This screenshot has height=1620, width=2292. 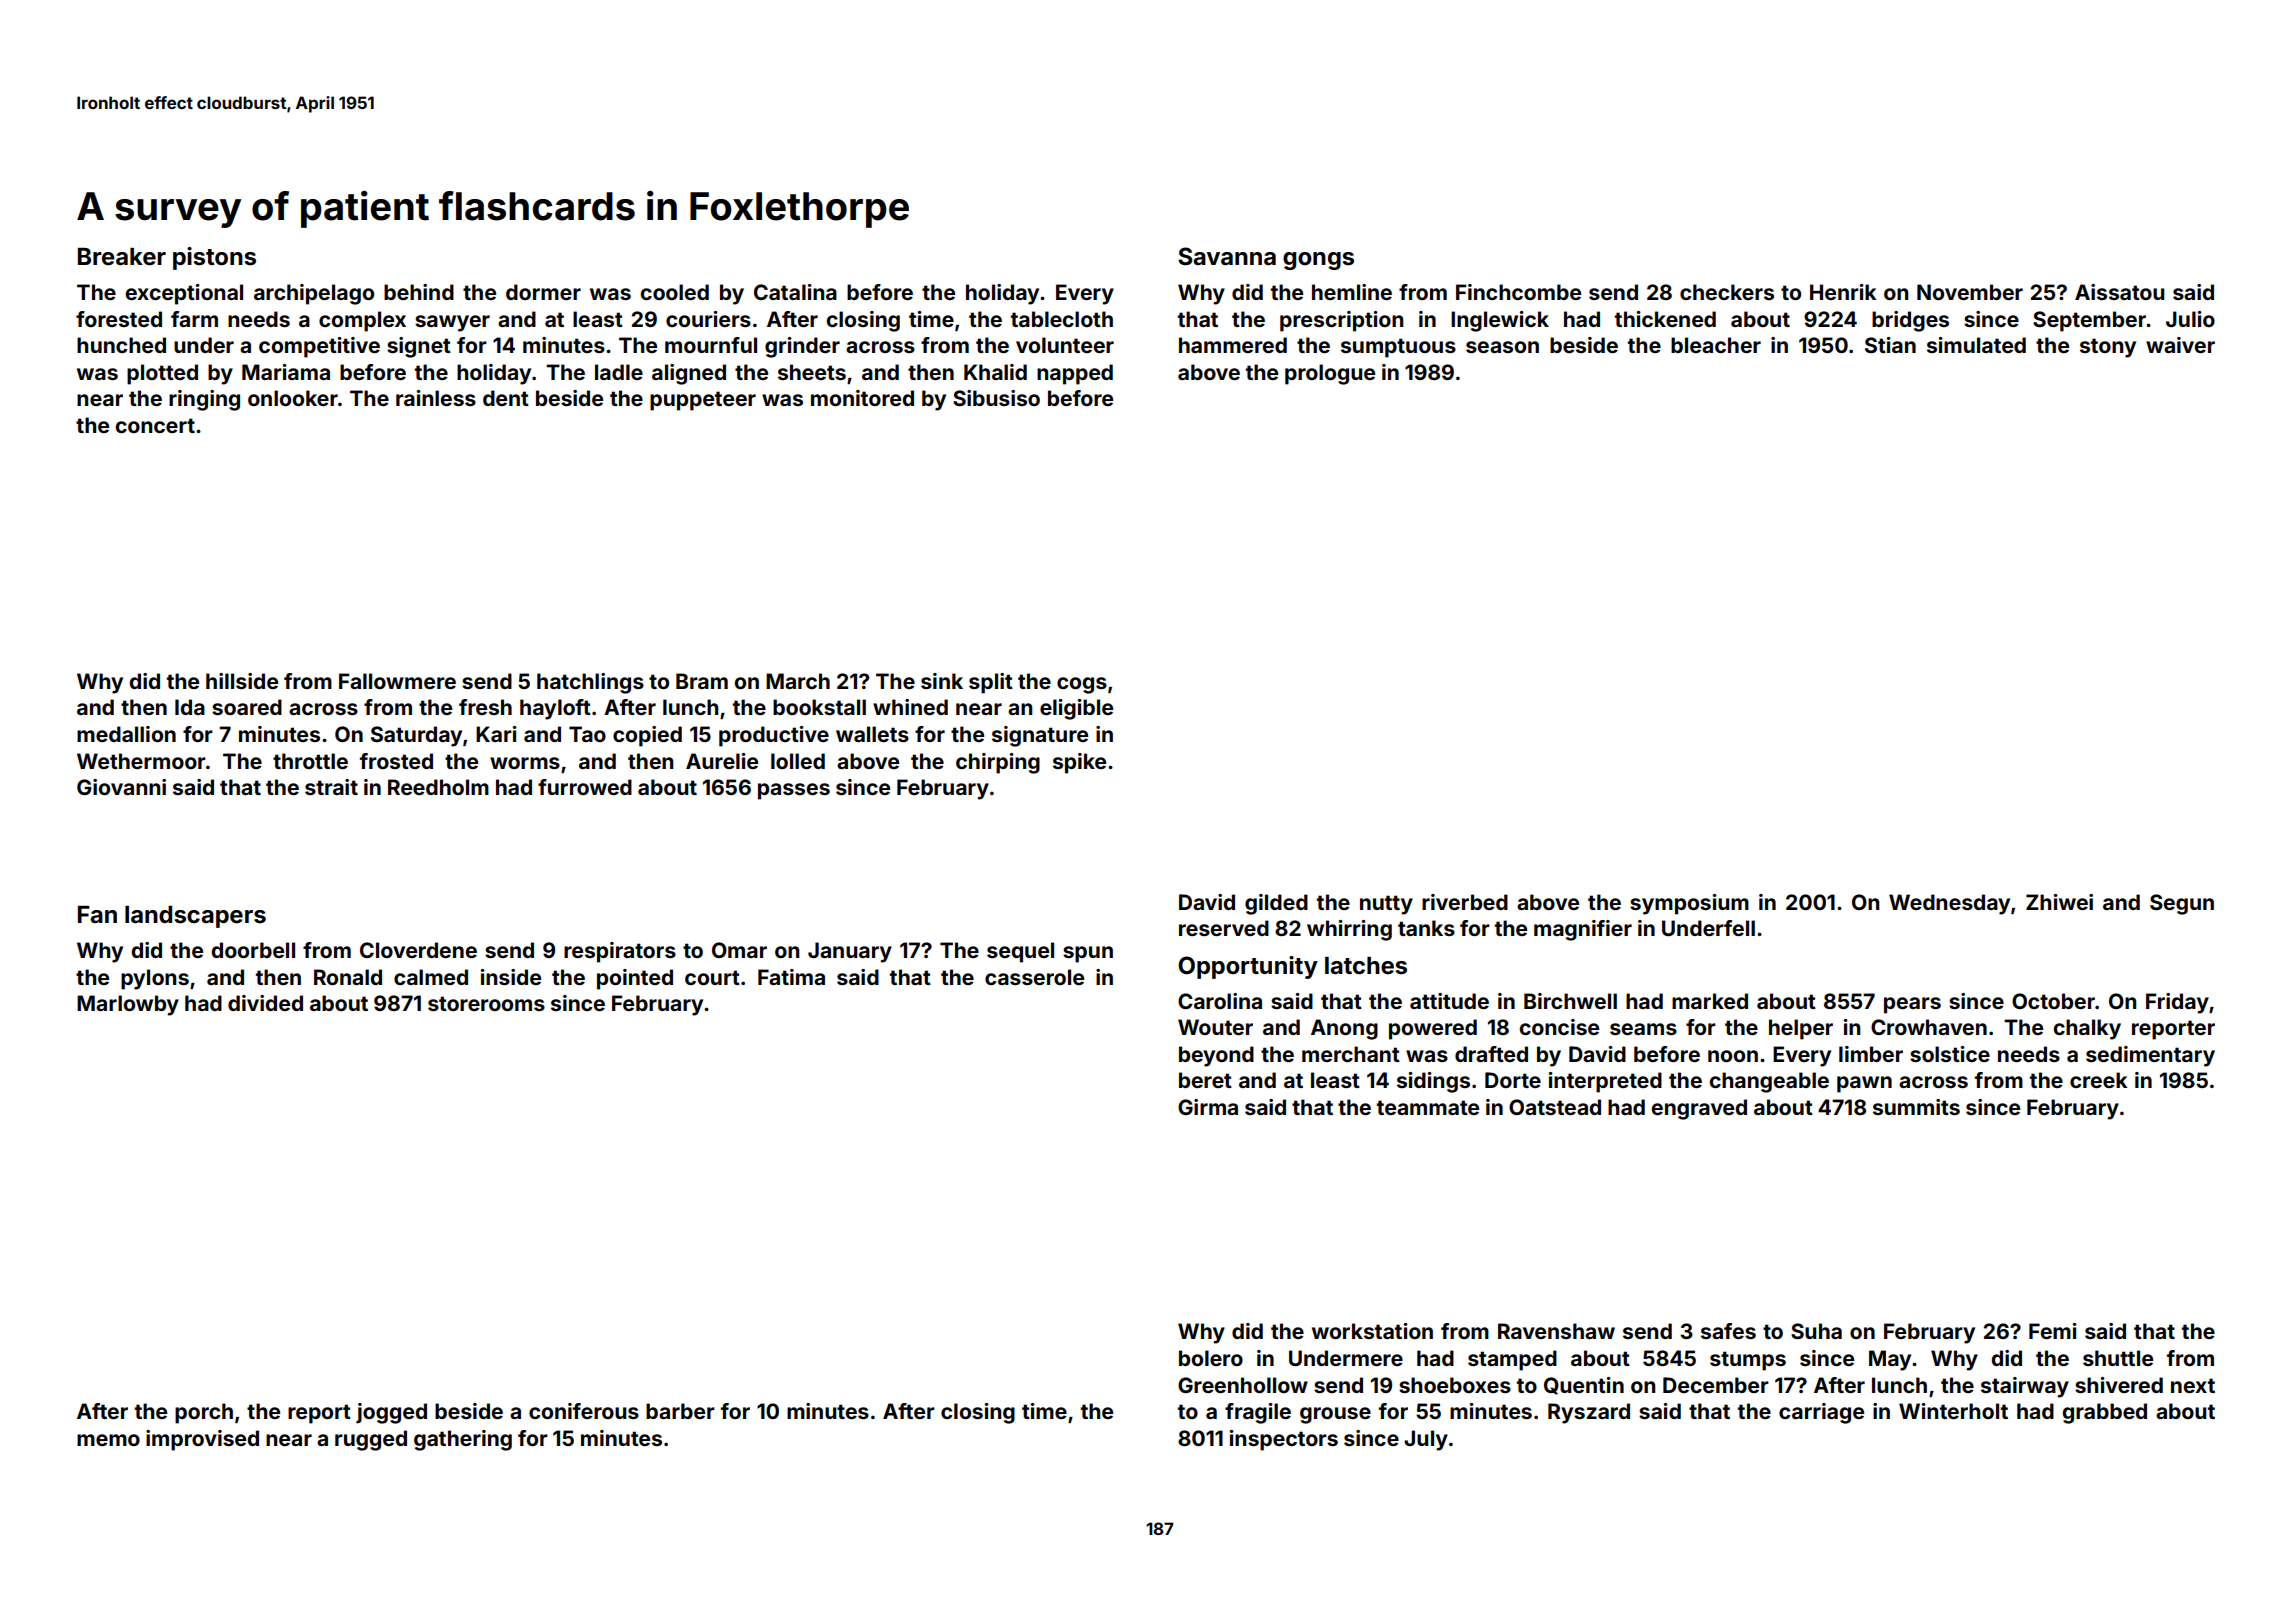 I want to click on sink, so click(x=942, y=681).
